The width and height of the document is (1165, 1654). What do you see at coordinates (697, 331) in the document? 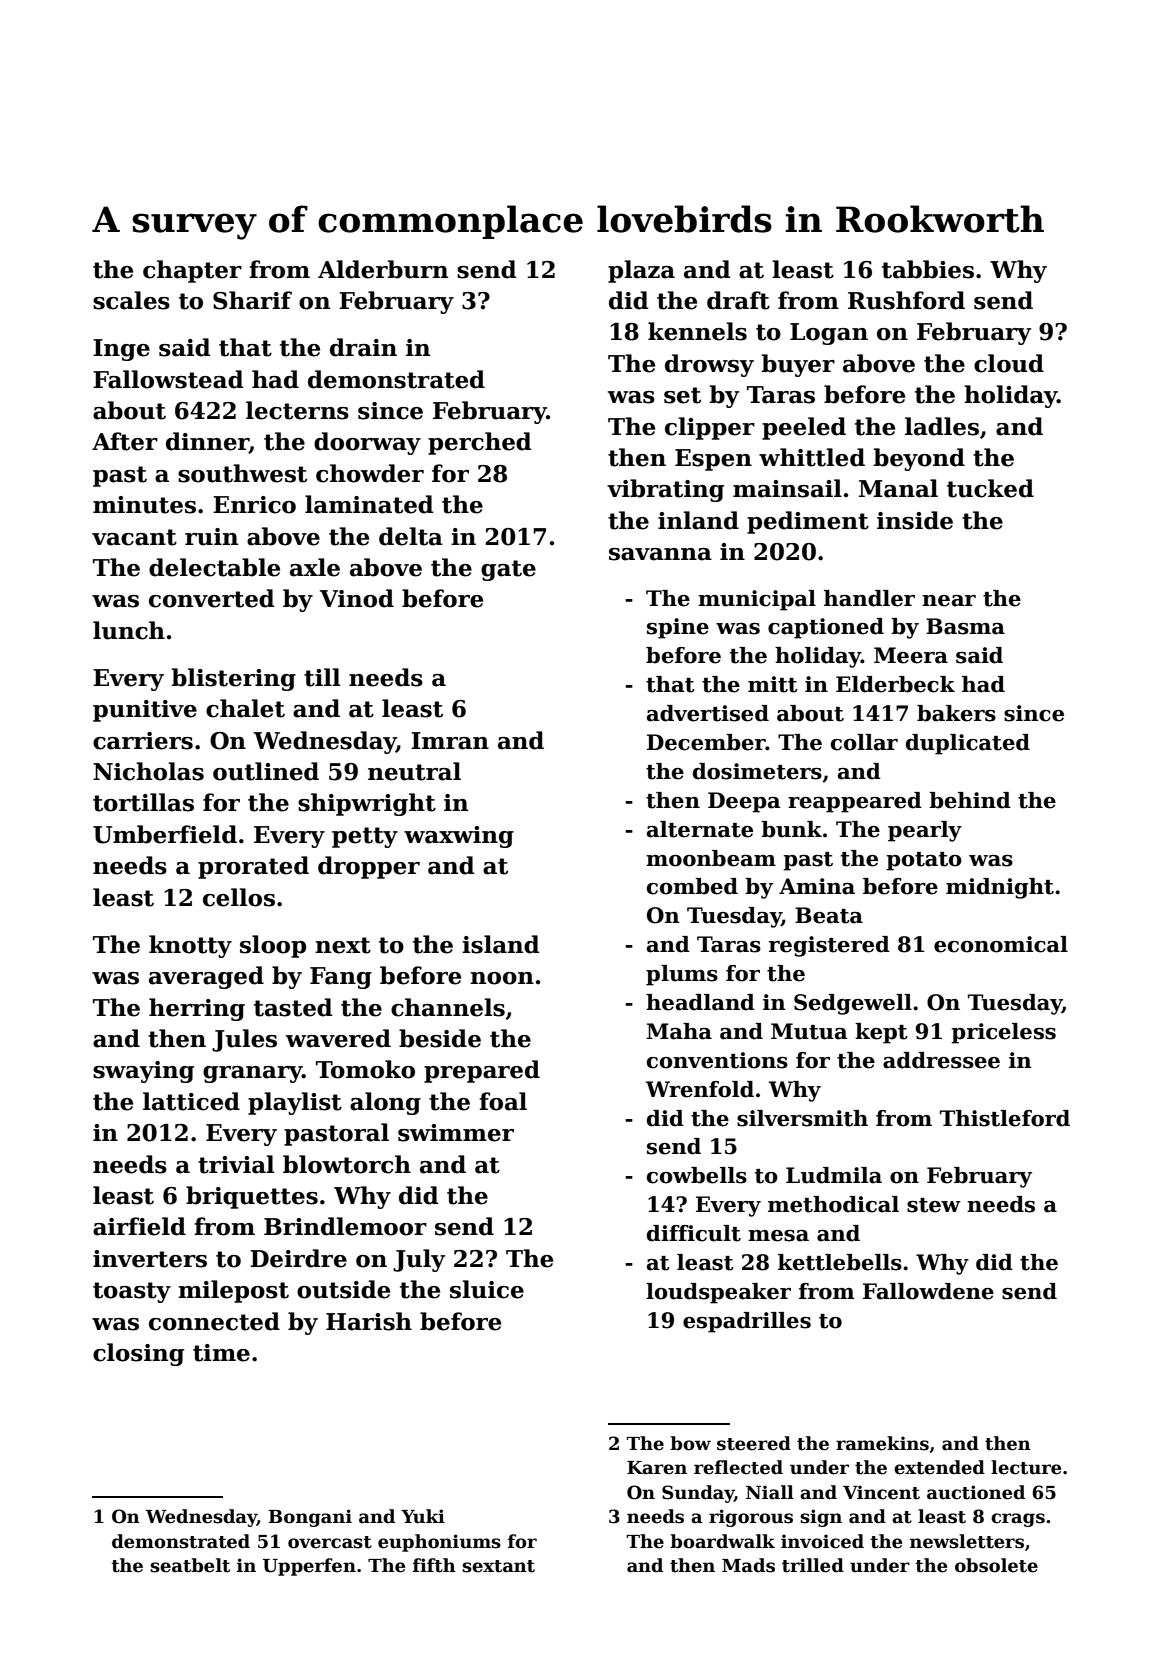
I see `kennels` at bounding box center [697, 331].
